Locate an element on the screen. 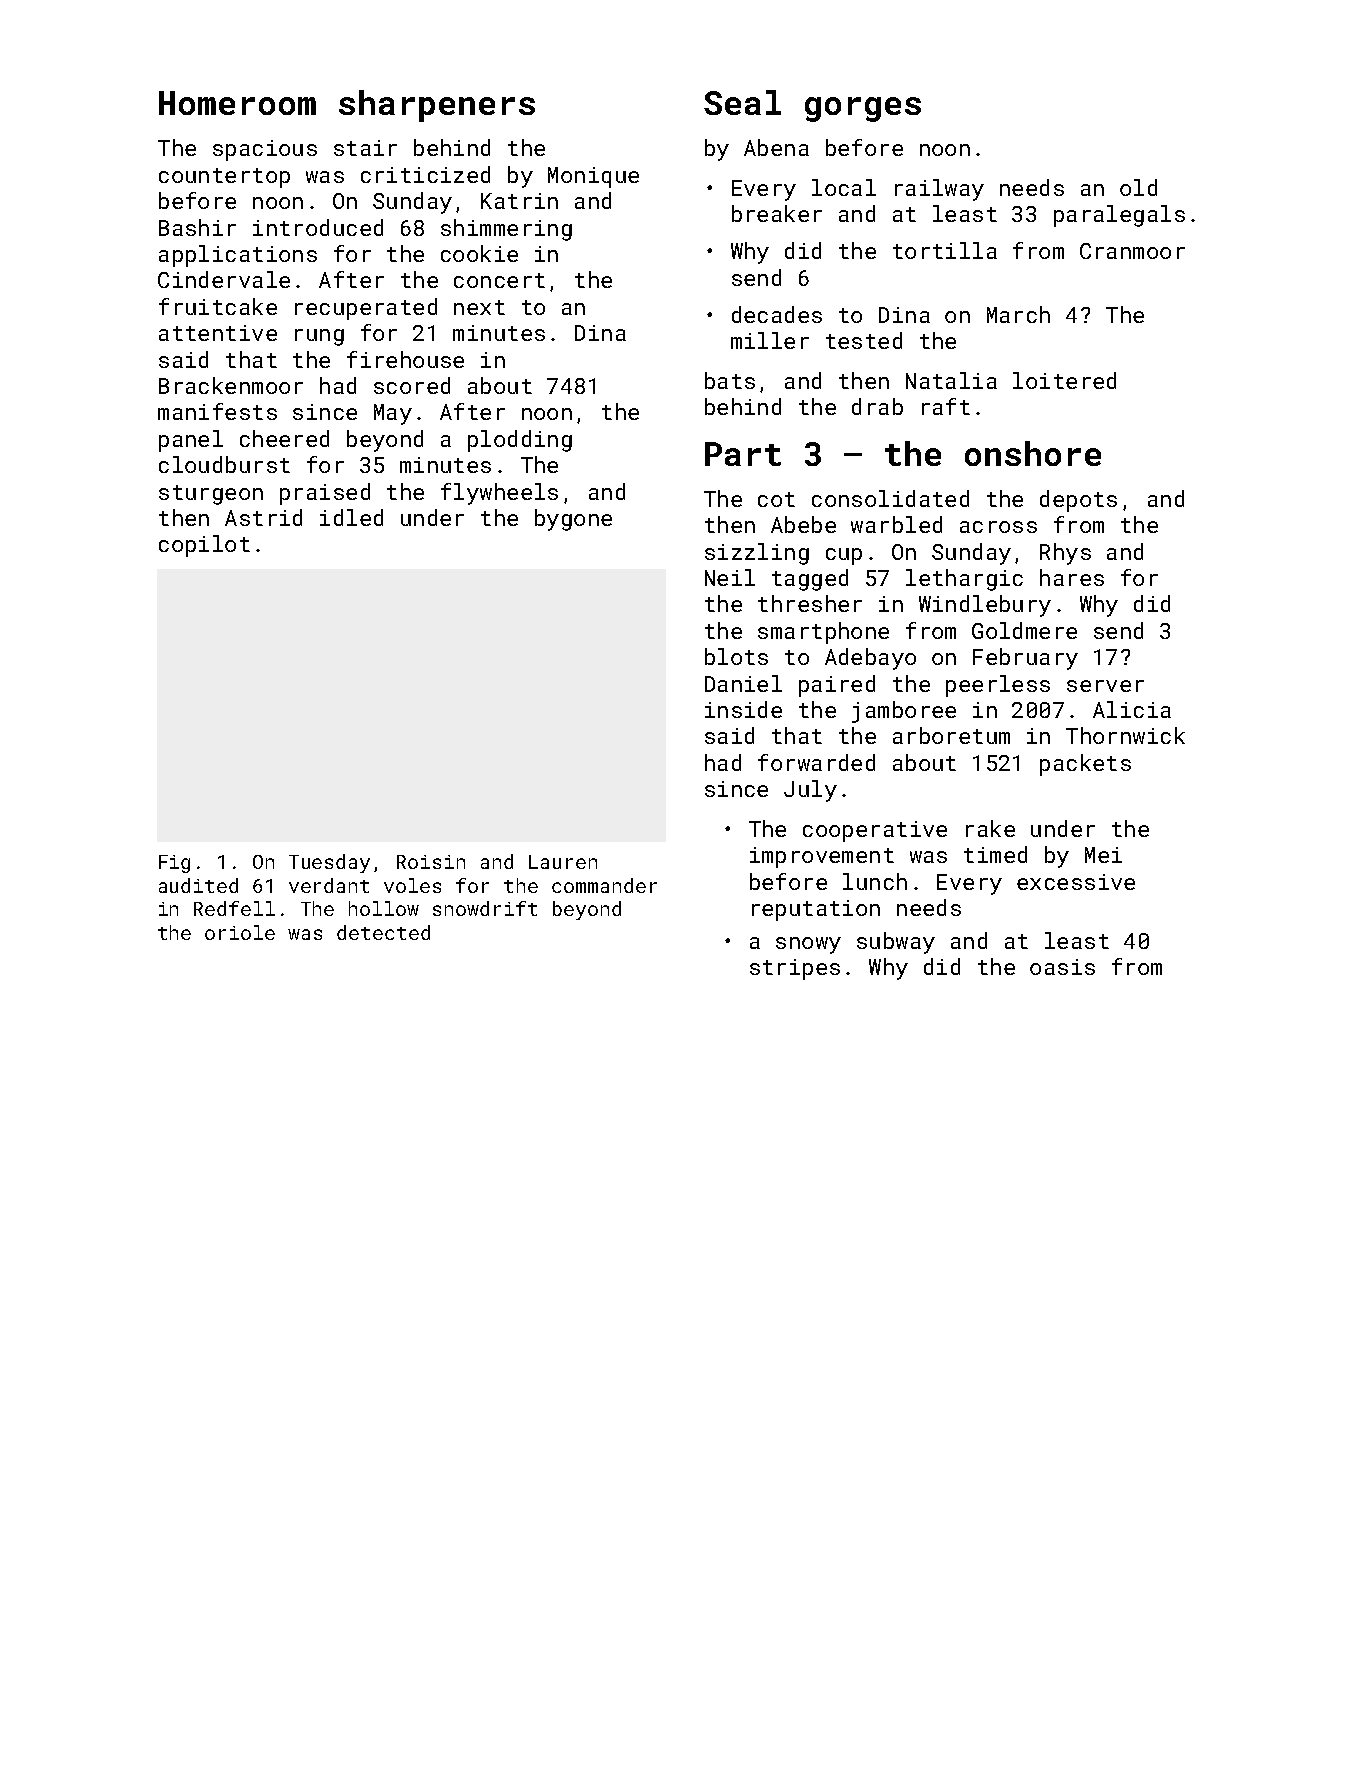 This screenshot has height=1772, width=1369. Homeroom is located at coordinates (237, 103).
